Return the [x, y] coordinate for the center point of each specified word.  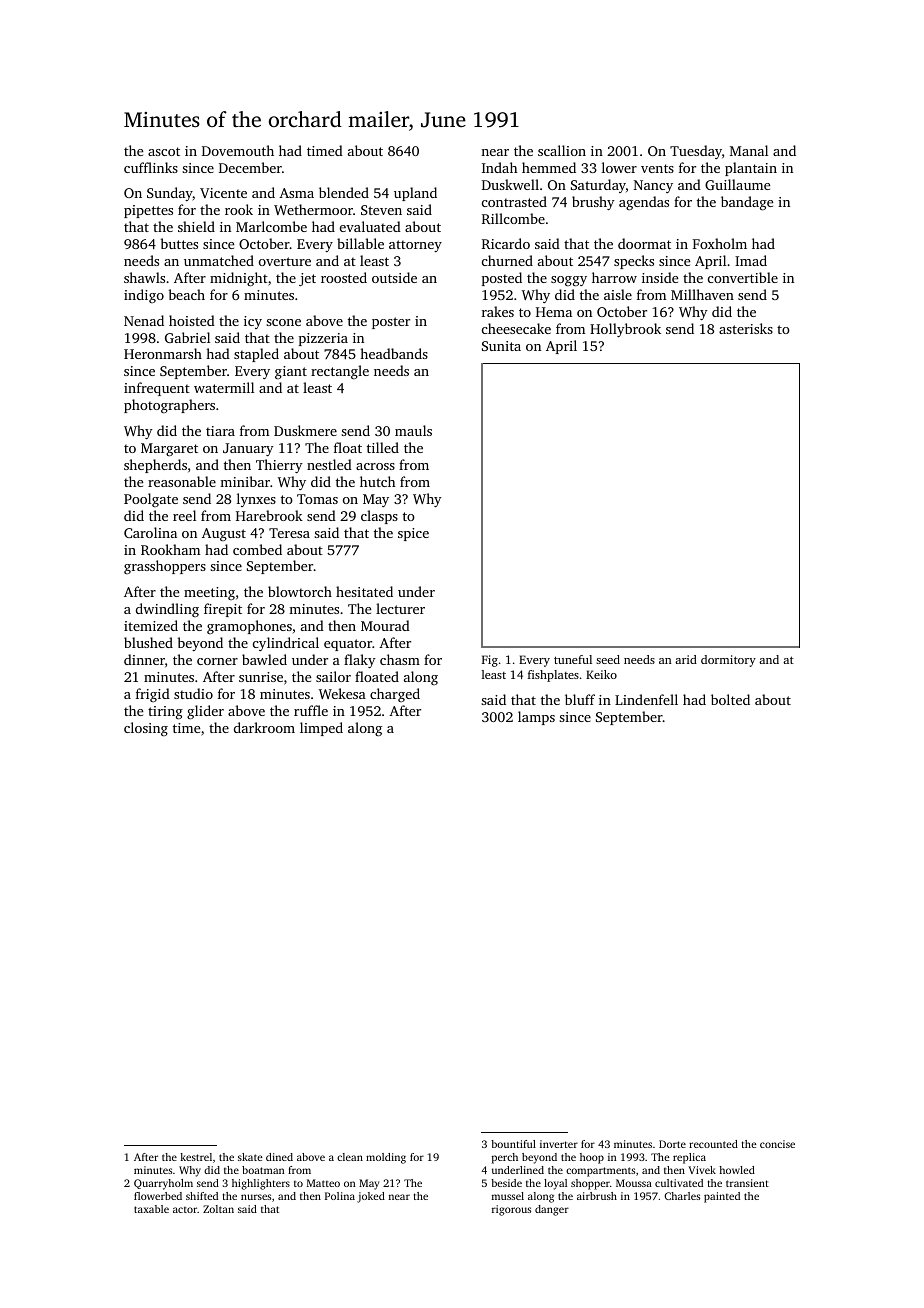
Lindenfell [646, 699]
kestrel [196, 1157]
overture [285, 261]
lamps [536, 718]
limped [321, 729]
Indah [499, 167]
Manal [749, 150]
